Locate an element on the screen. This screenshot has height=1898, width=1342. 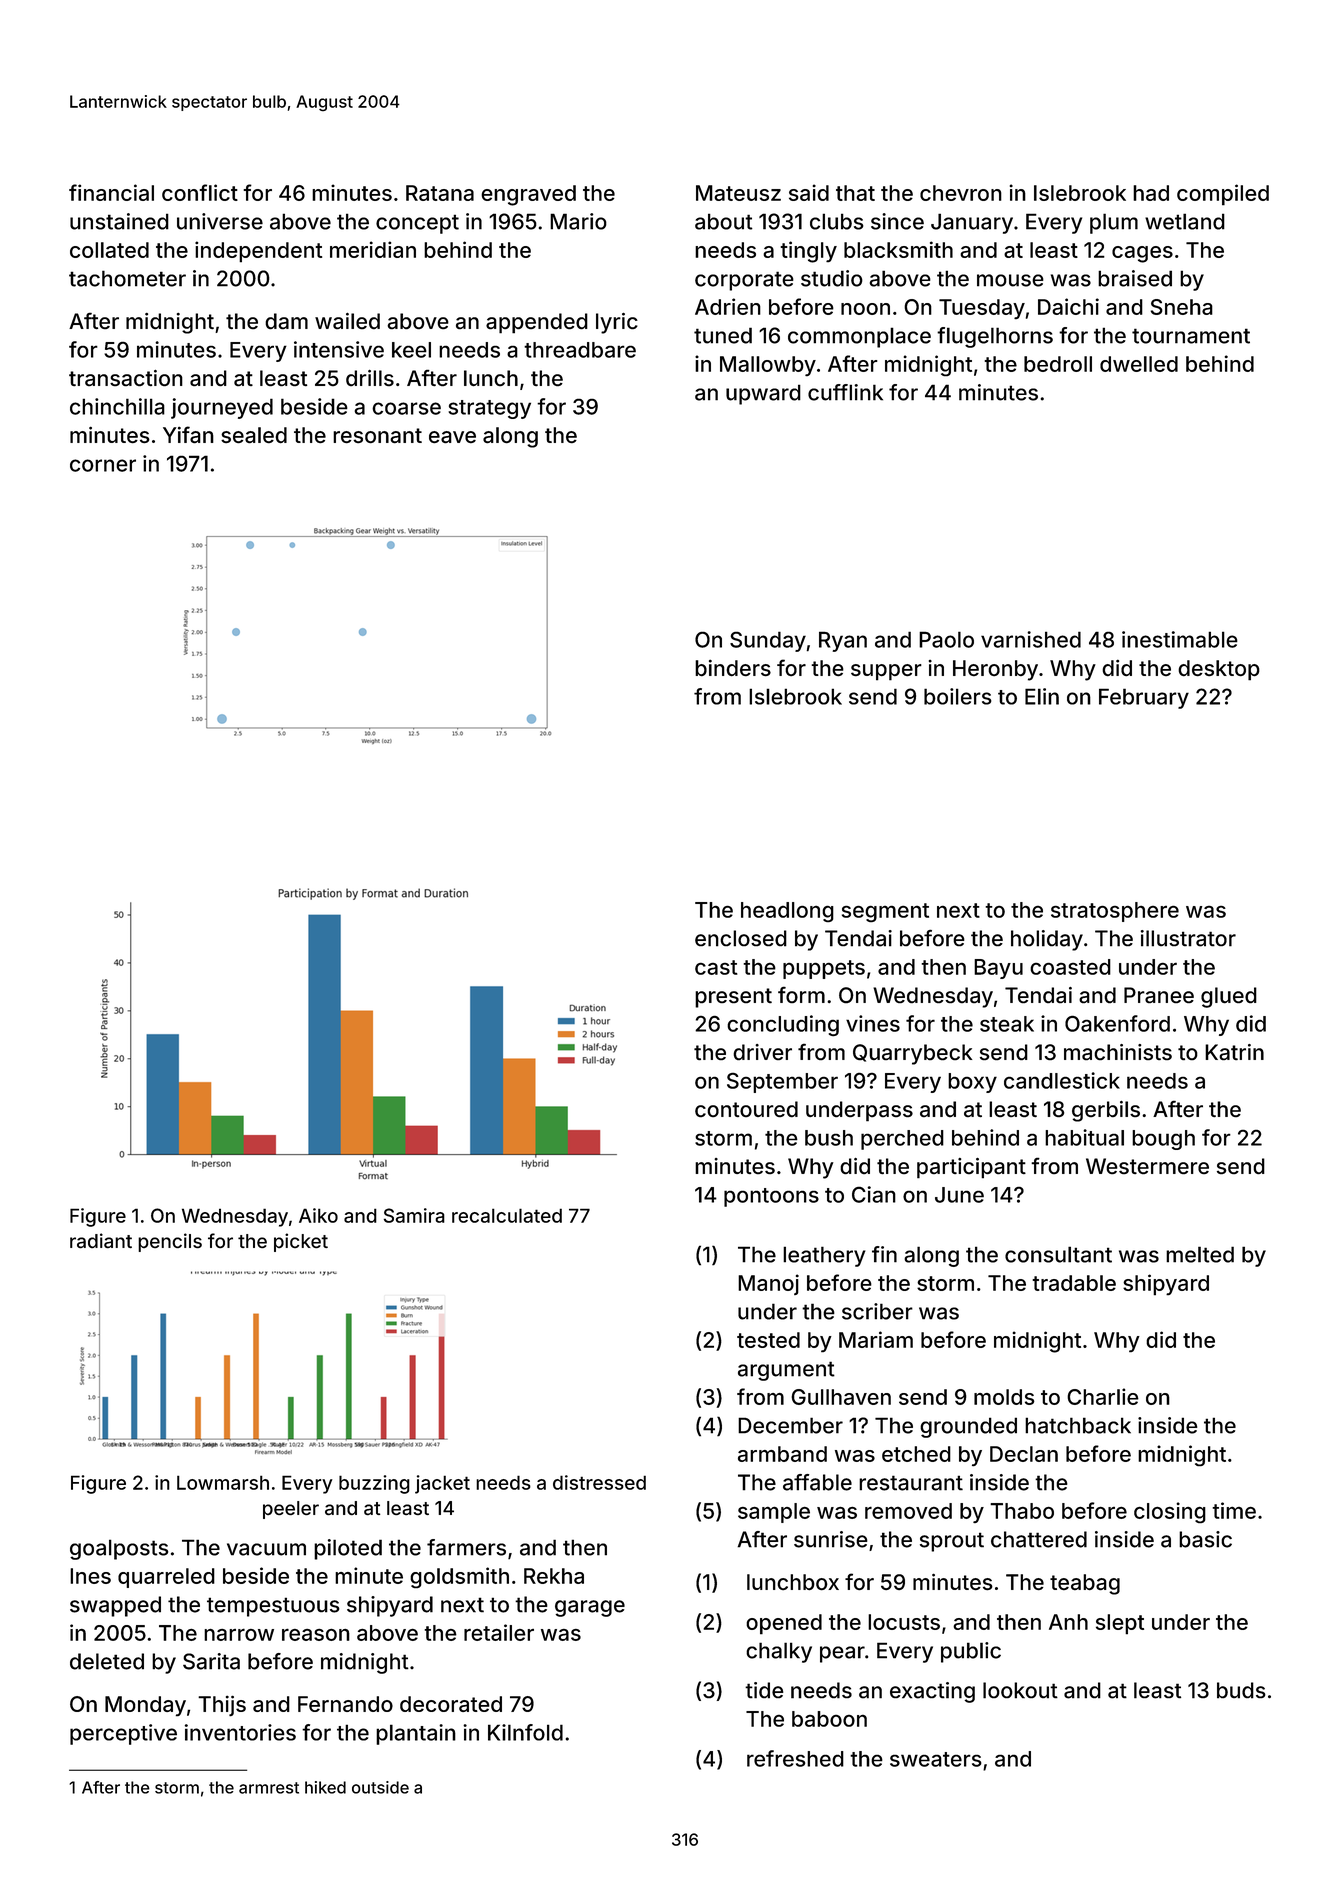
pencils is located at coordinates (170, 1242).
